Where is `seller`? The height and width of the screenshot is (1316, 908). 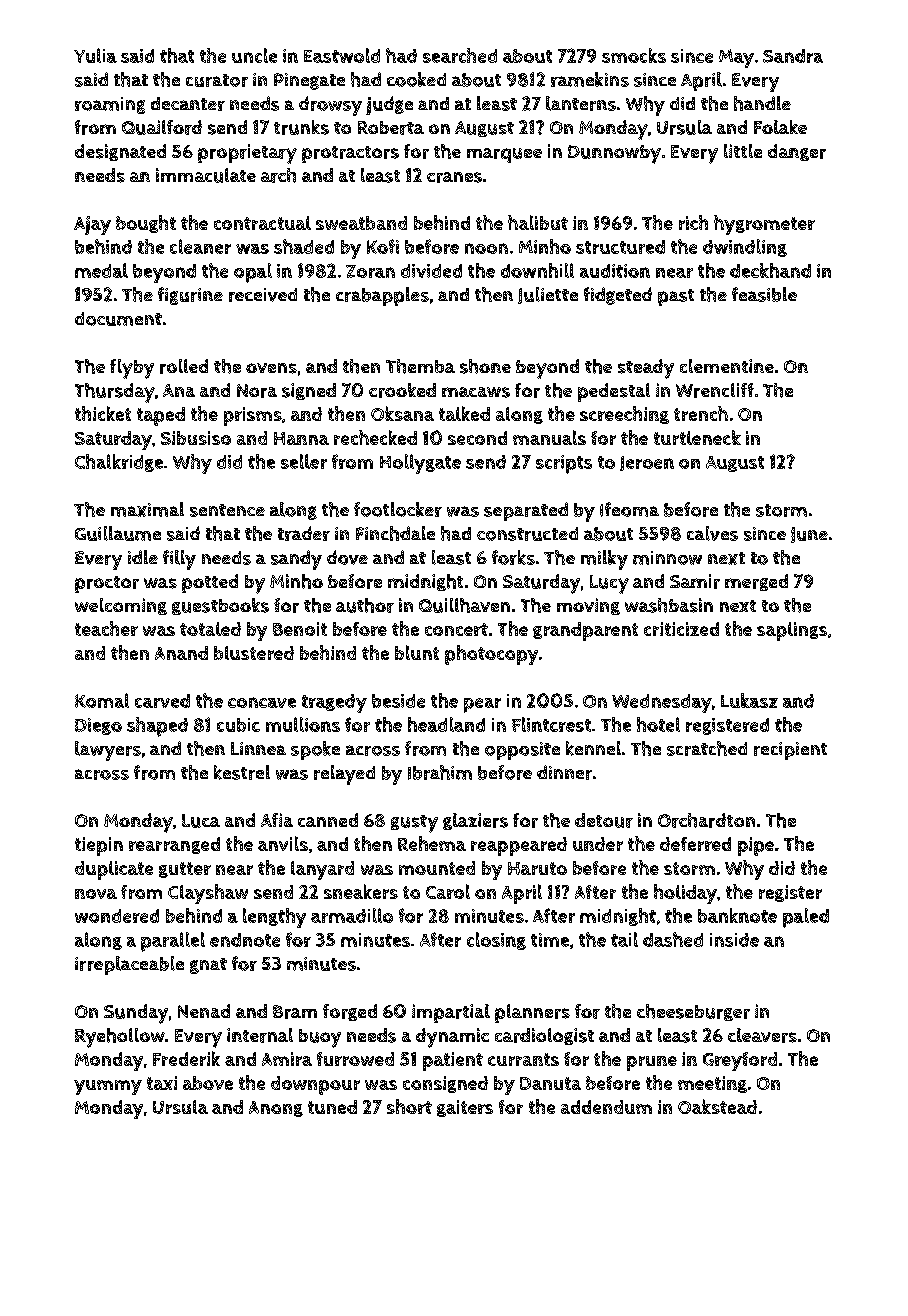
seller is located at coordinates (304, 461).
